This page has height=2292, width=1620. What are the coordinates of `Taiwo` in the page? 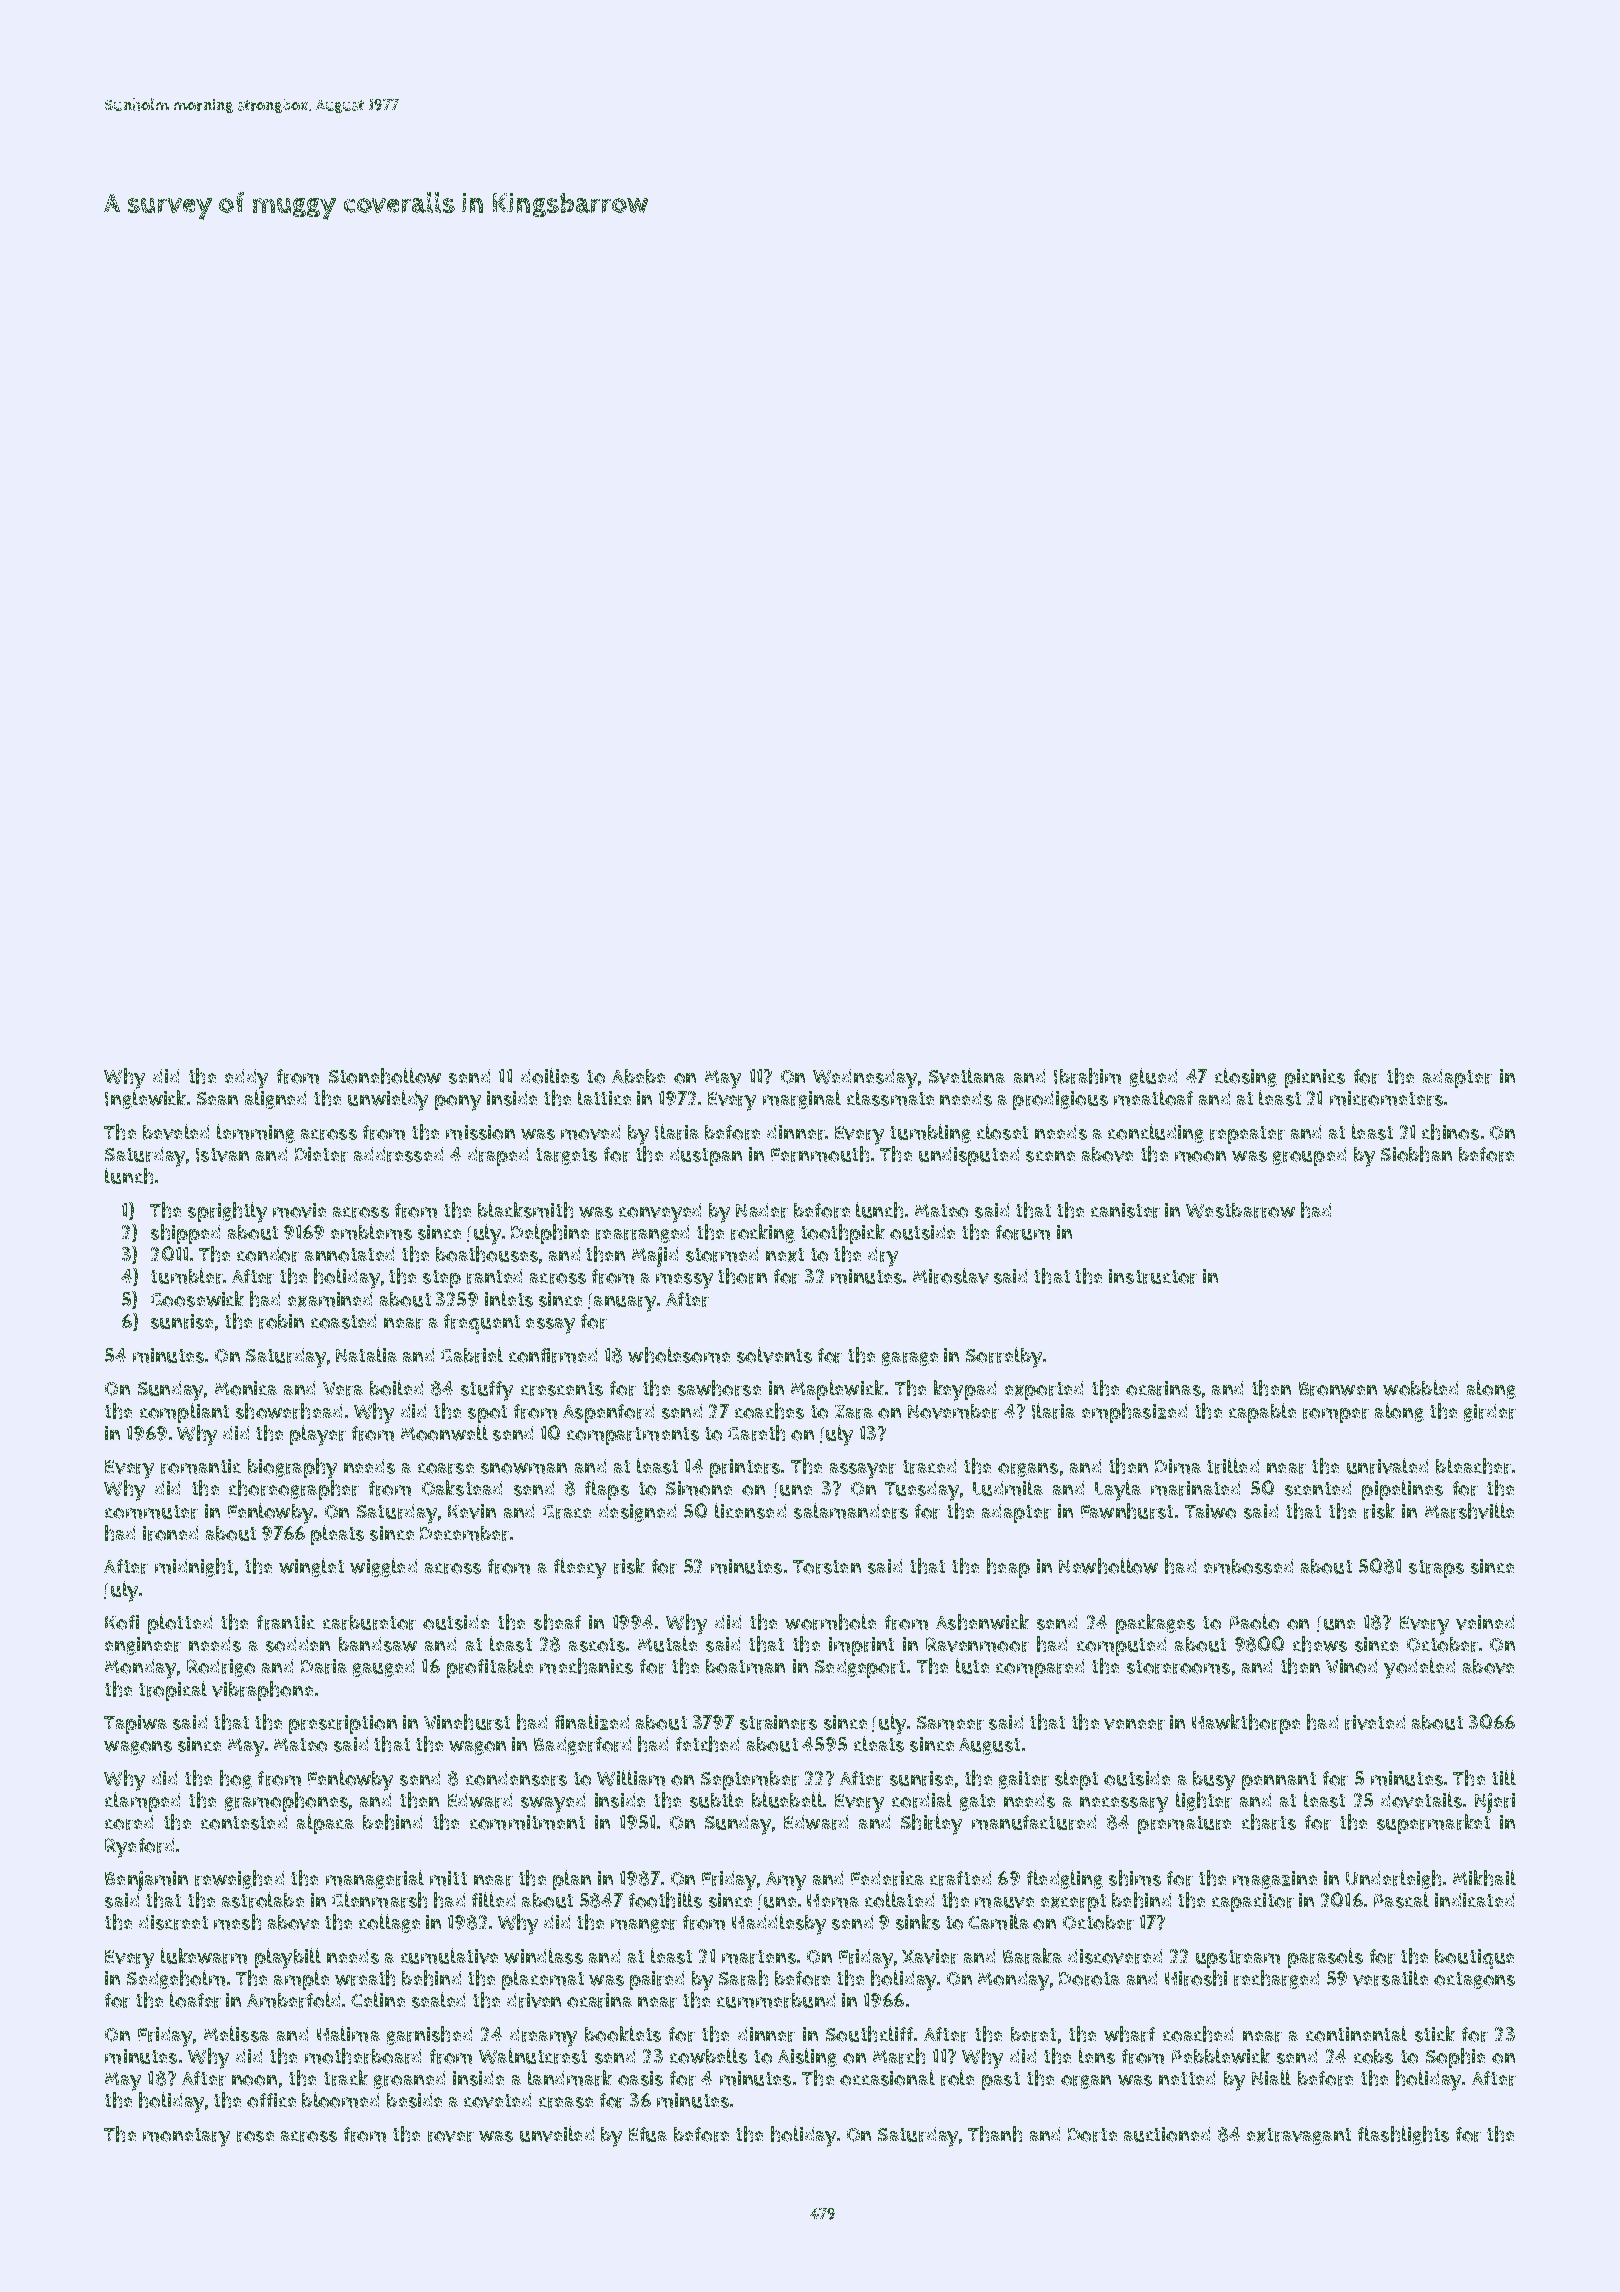 It's located at (1210, 1511).
